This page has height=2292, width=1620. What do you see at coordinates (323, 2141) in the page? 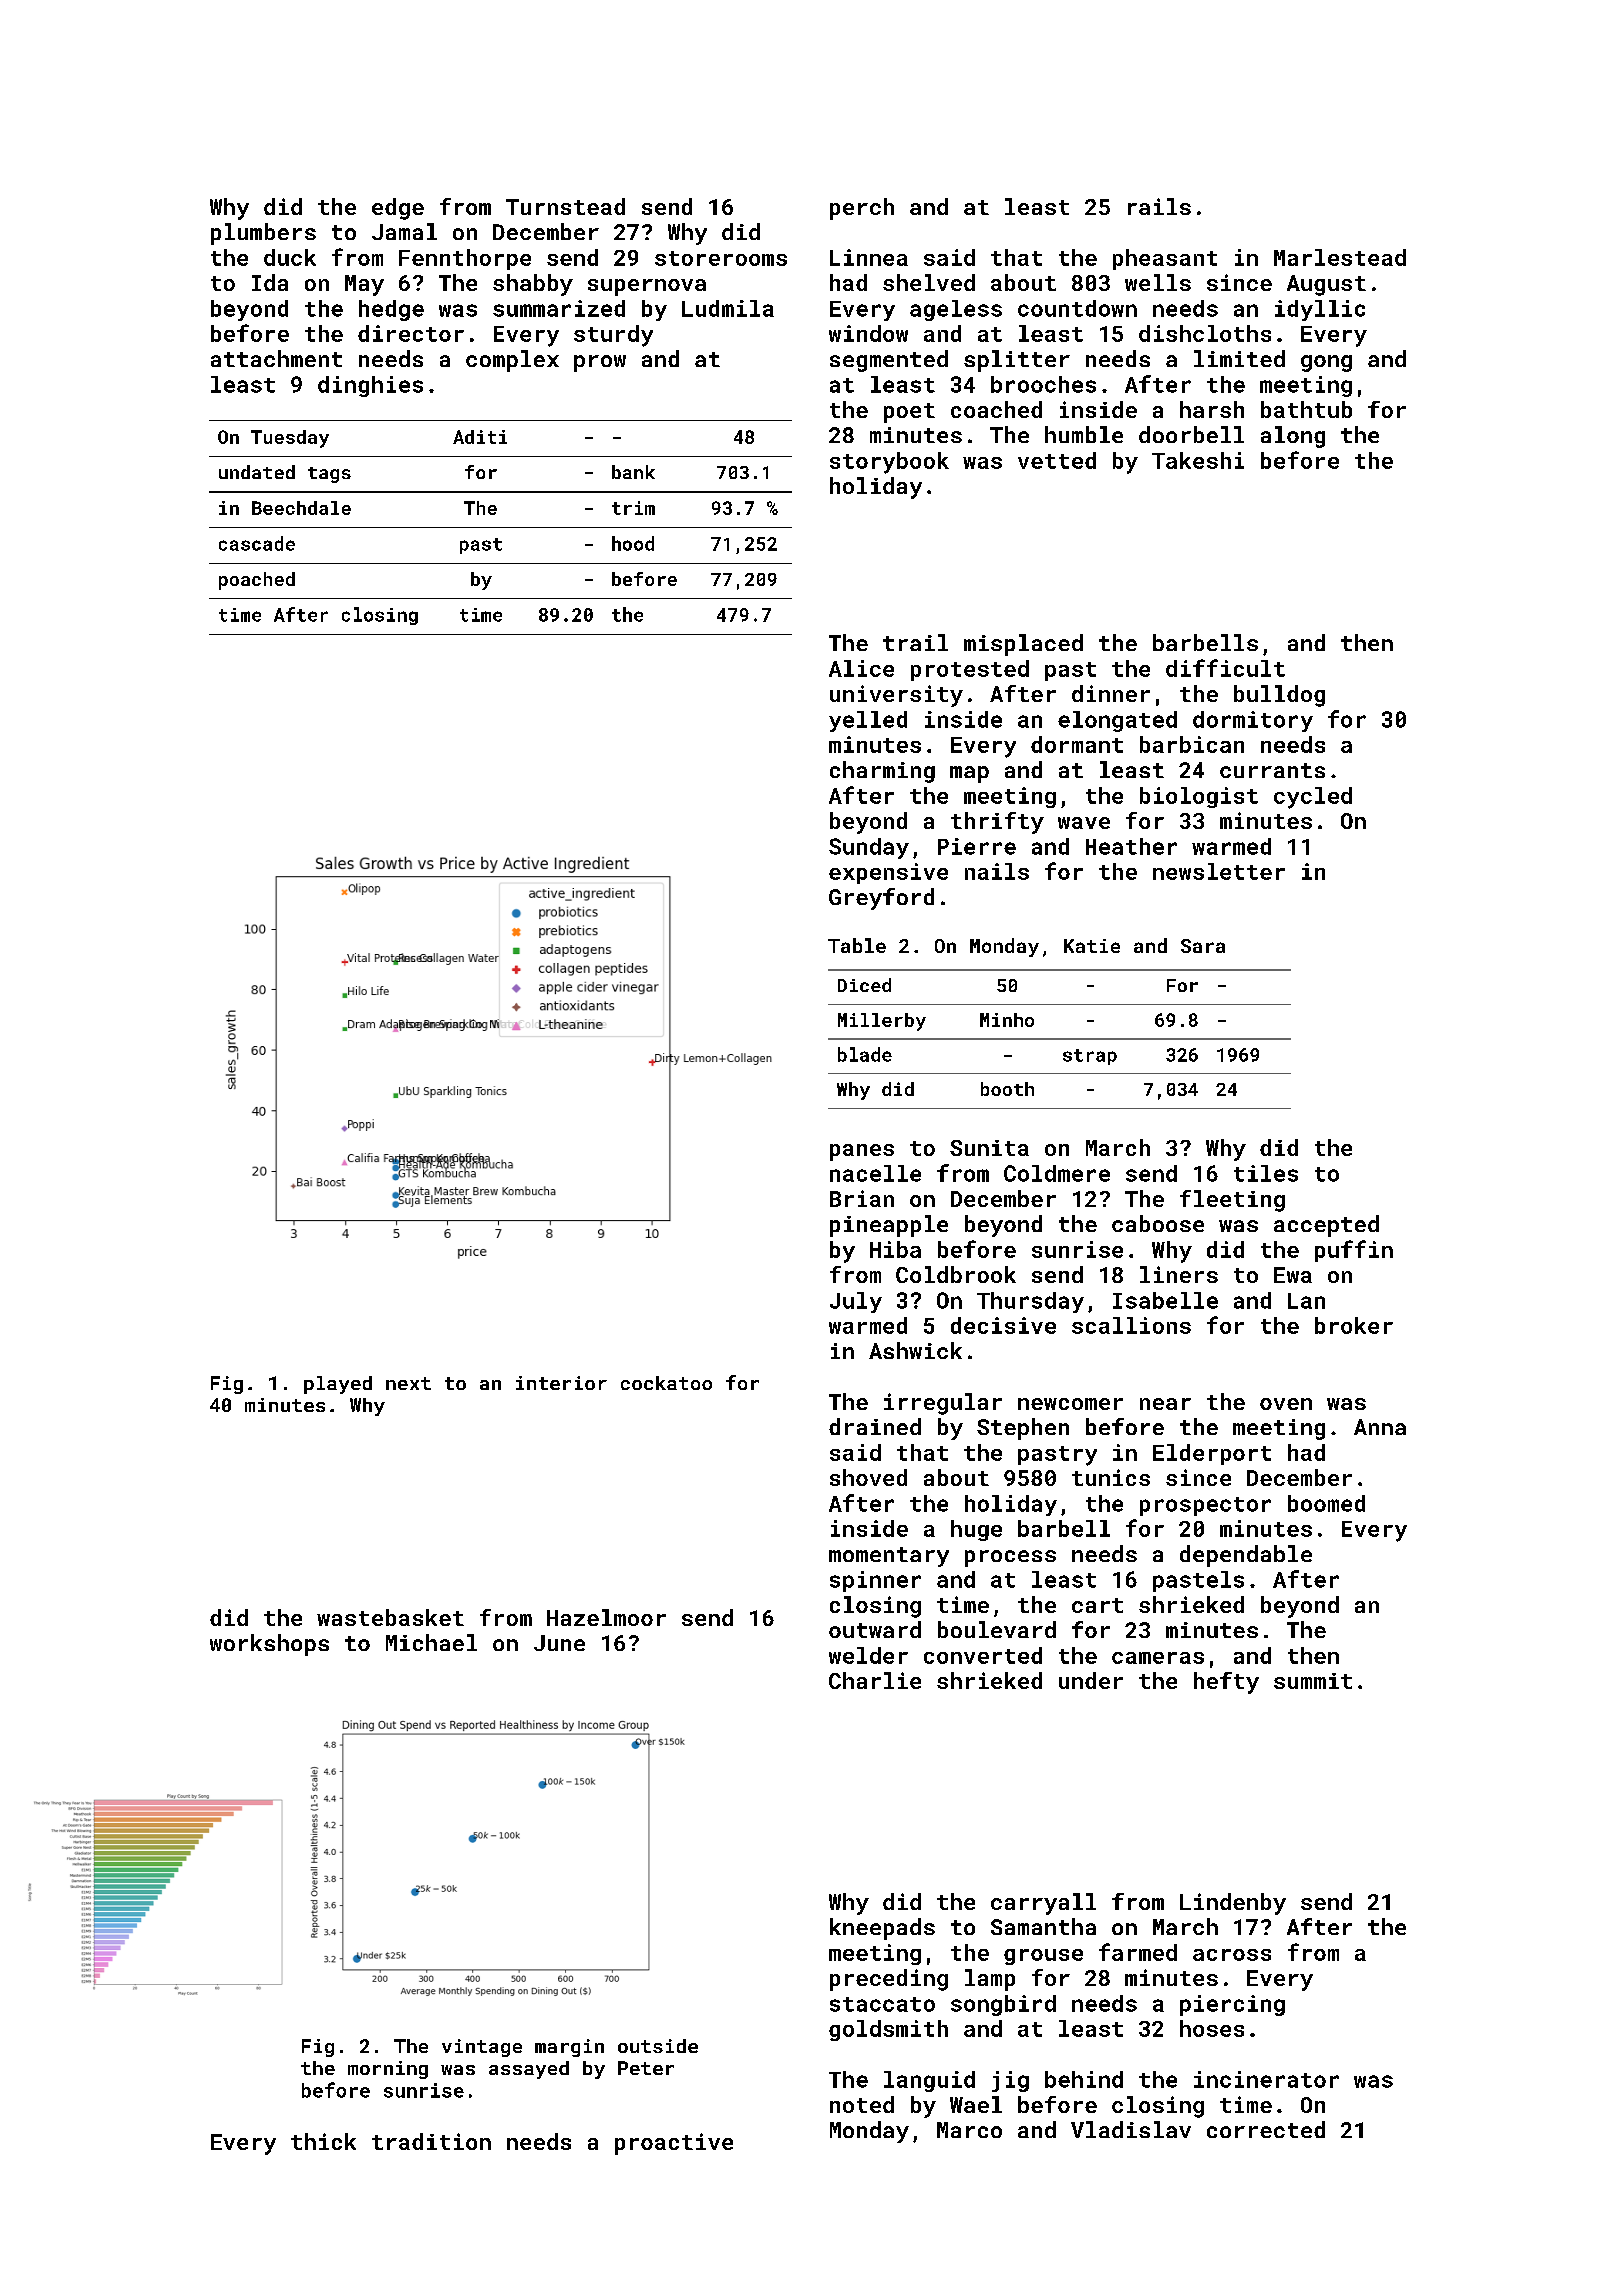
I see `thick` at bounding box center [323, 2141].
